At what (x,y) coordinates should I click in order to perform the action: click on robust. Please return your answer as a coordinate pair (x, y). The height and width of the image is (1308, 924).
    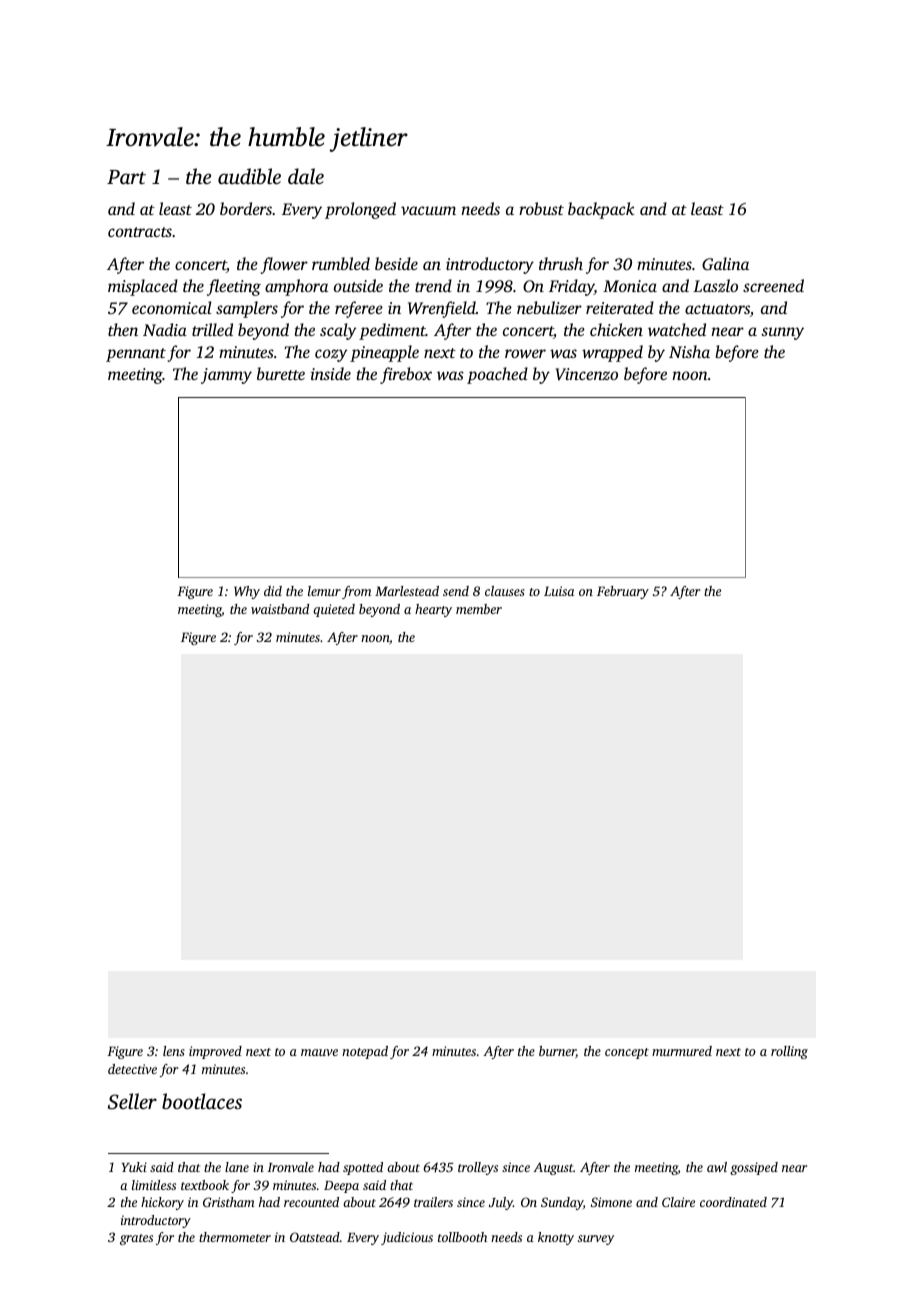
    Looking at the image, I should click on (541, 208).
